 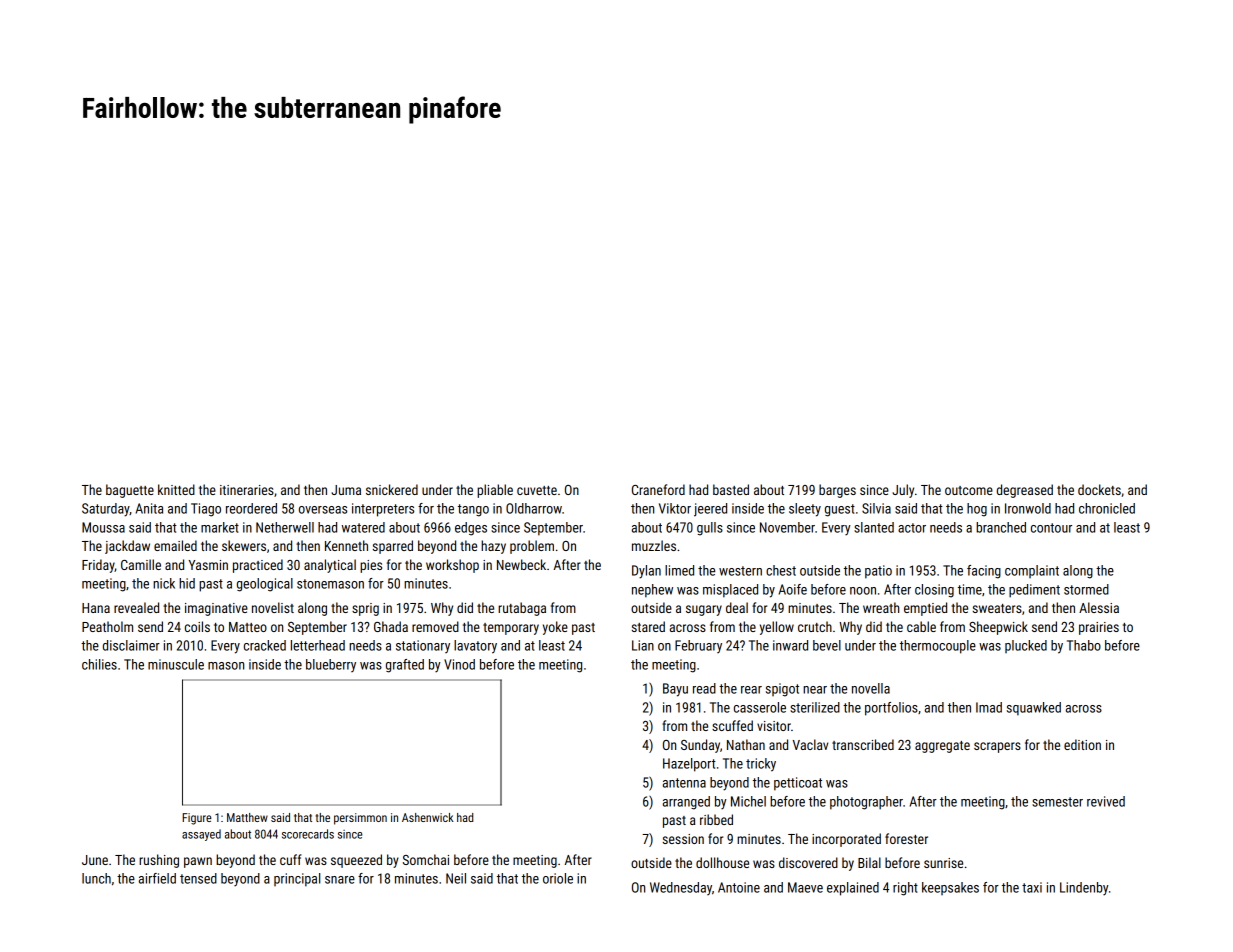 I want to click on Bayu, so click(x=675, y=690).
